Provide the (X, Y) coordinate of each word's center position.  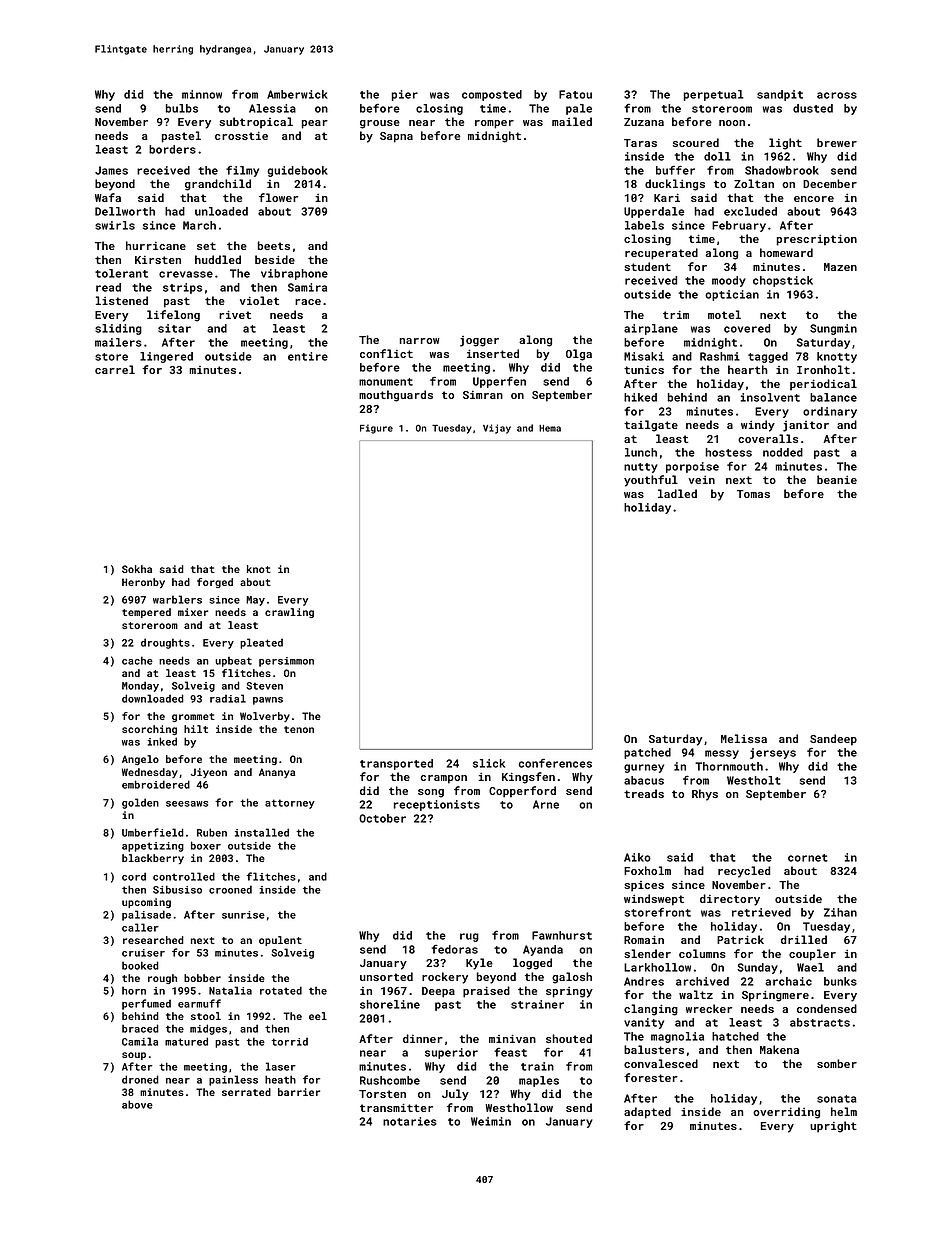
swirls (115, 225)
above (137, 1104)
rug (469, 937)
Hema (550, 428)
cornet (808, 858)
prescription (817, 240)
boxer (206, 845)
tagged (768, 357)
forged (215, 583)
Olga (579, 355)
